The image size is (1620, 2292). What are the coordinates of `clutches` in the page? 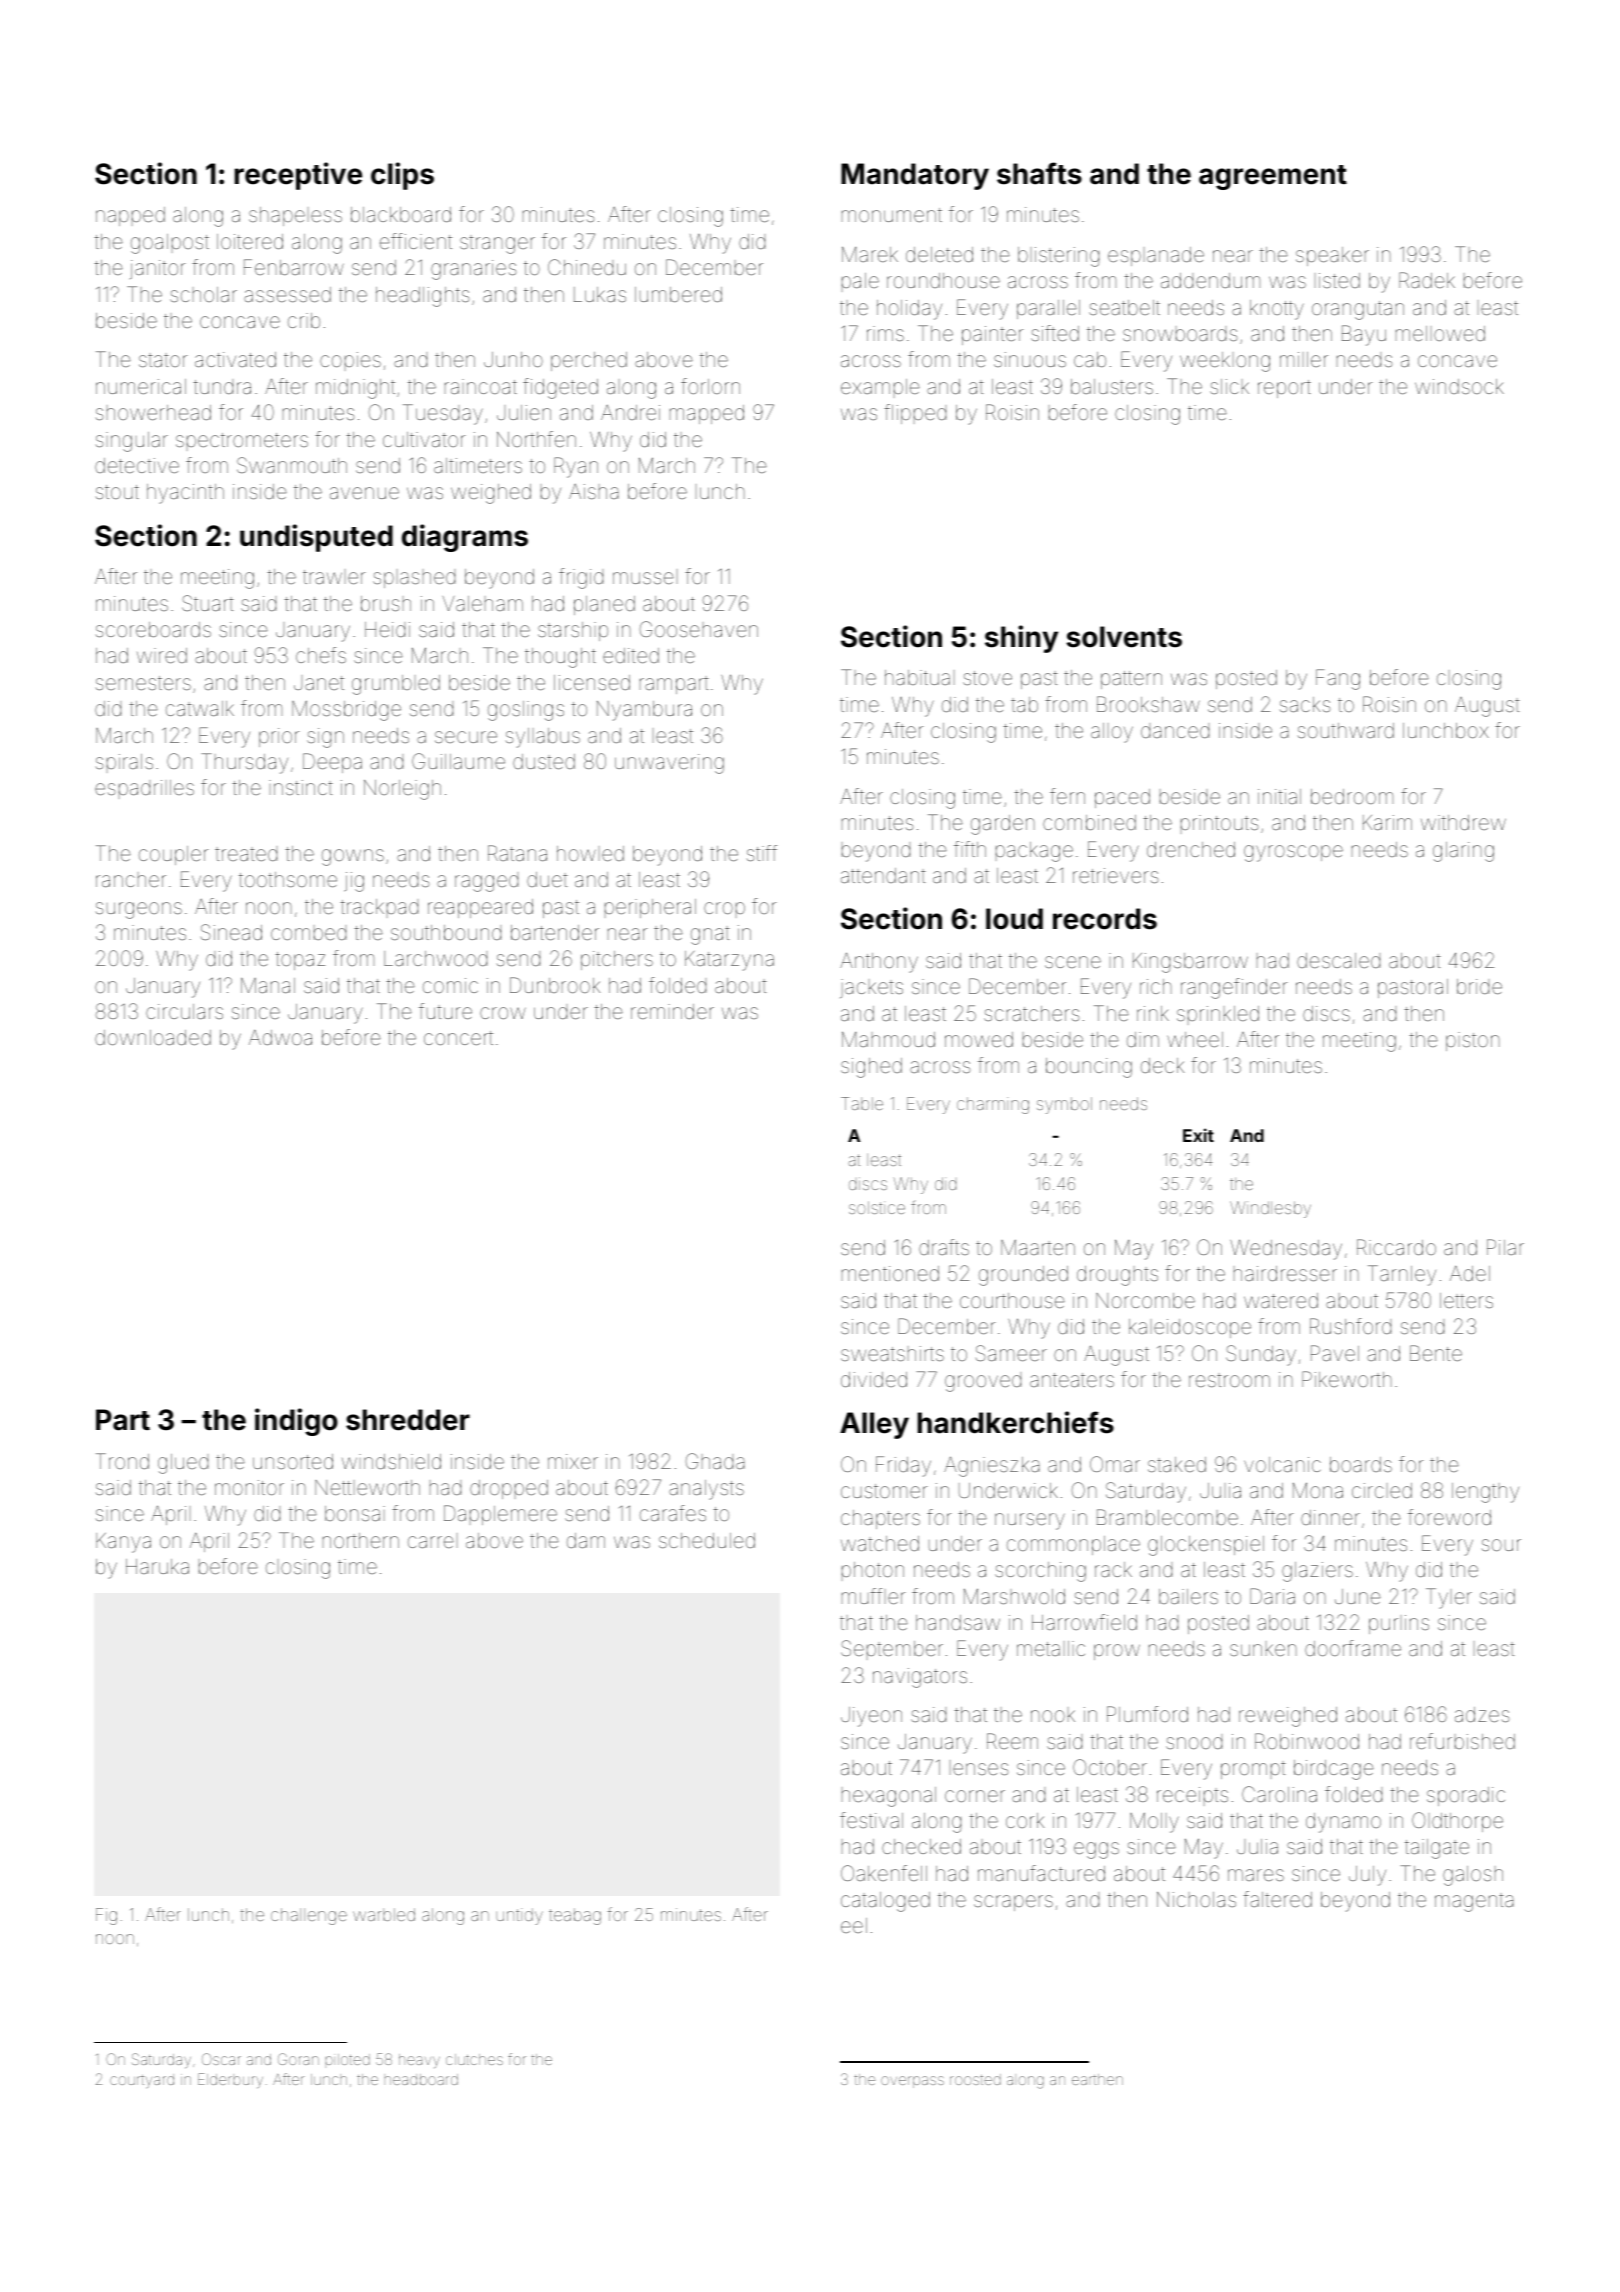 It's located at (474, 2059).
